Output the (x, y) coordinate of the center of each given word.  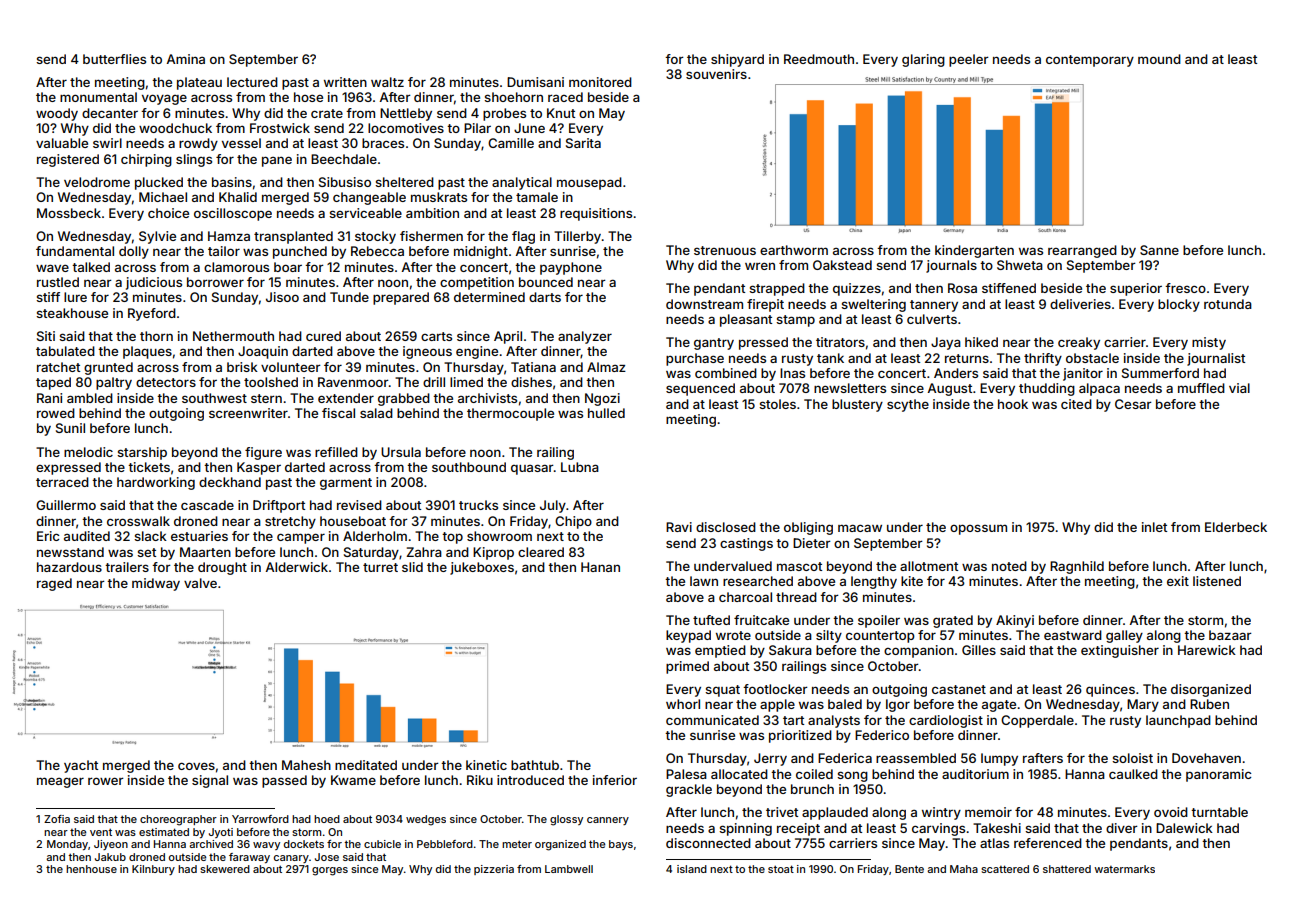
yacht (81, 766)
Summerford (1160, 373)
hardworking (156, 483)
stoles (777, 404)
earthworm (794, 250)
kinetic (486, 765)
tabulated (65, 351)
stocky (375, 237)
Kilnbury (153, 870)
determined (489, 297)
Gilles (979, 650)
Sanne (1159, 250)
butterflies (114, 59)
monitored (600, 82)
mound (1159, 59)
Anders (956, 373)
